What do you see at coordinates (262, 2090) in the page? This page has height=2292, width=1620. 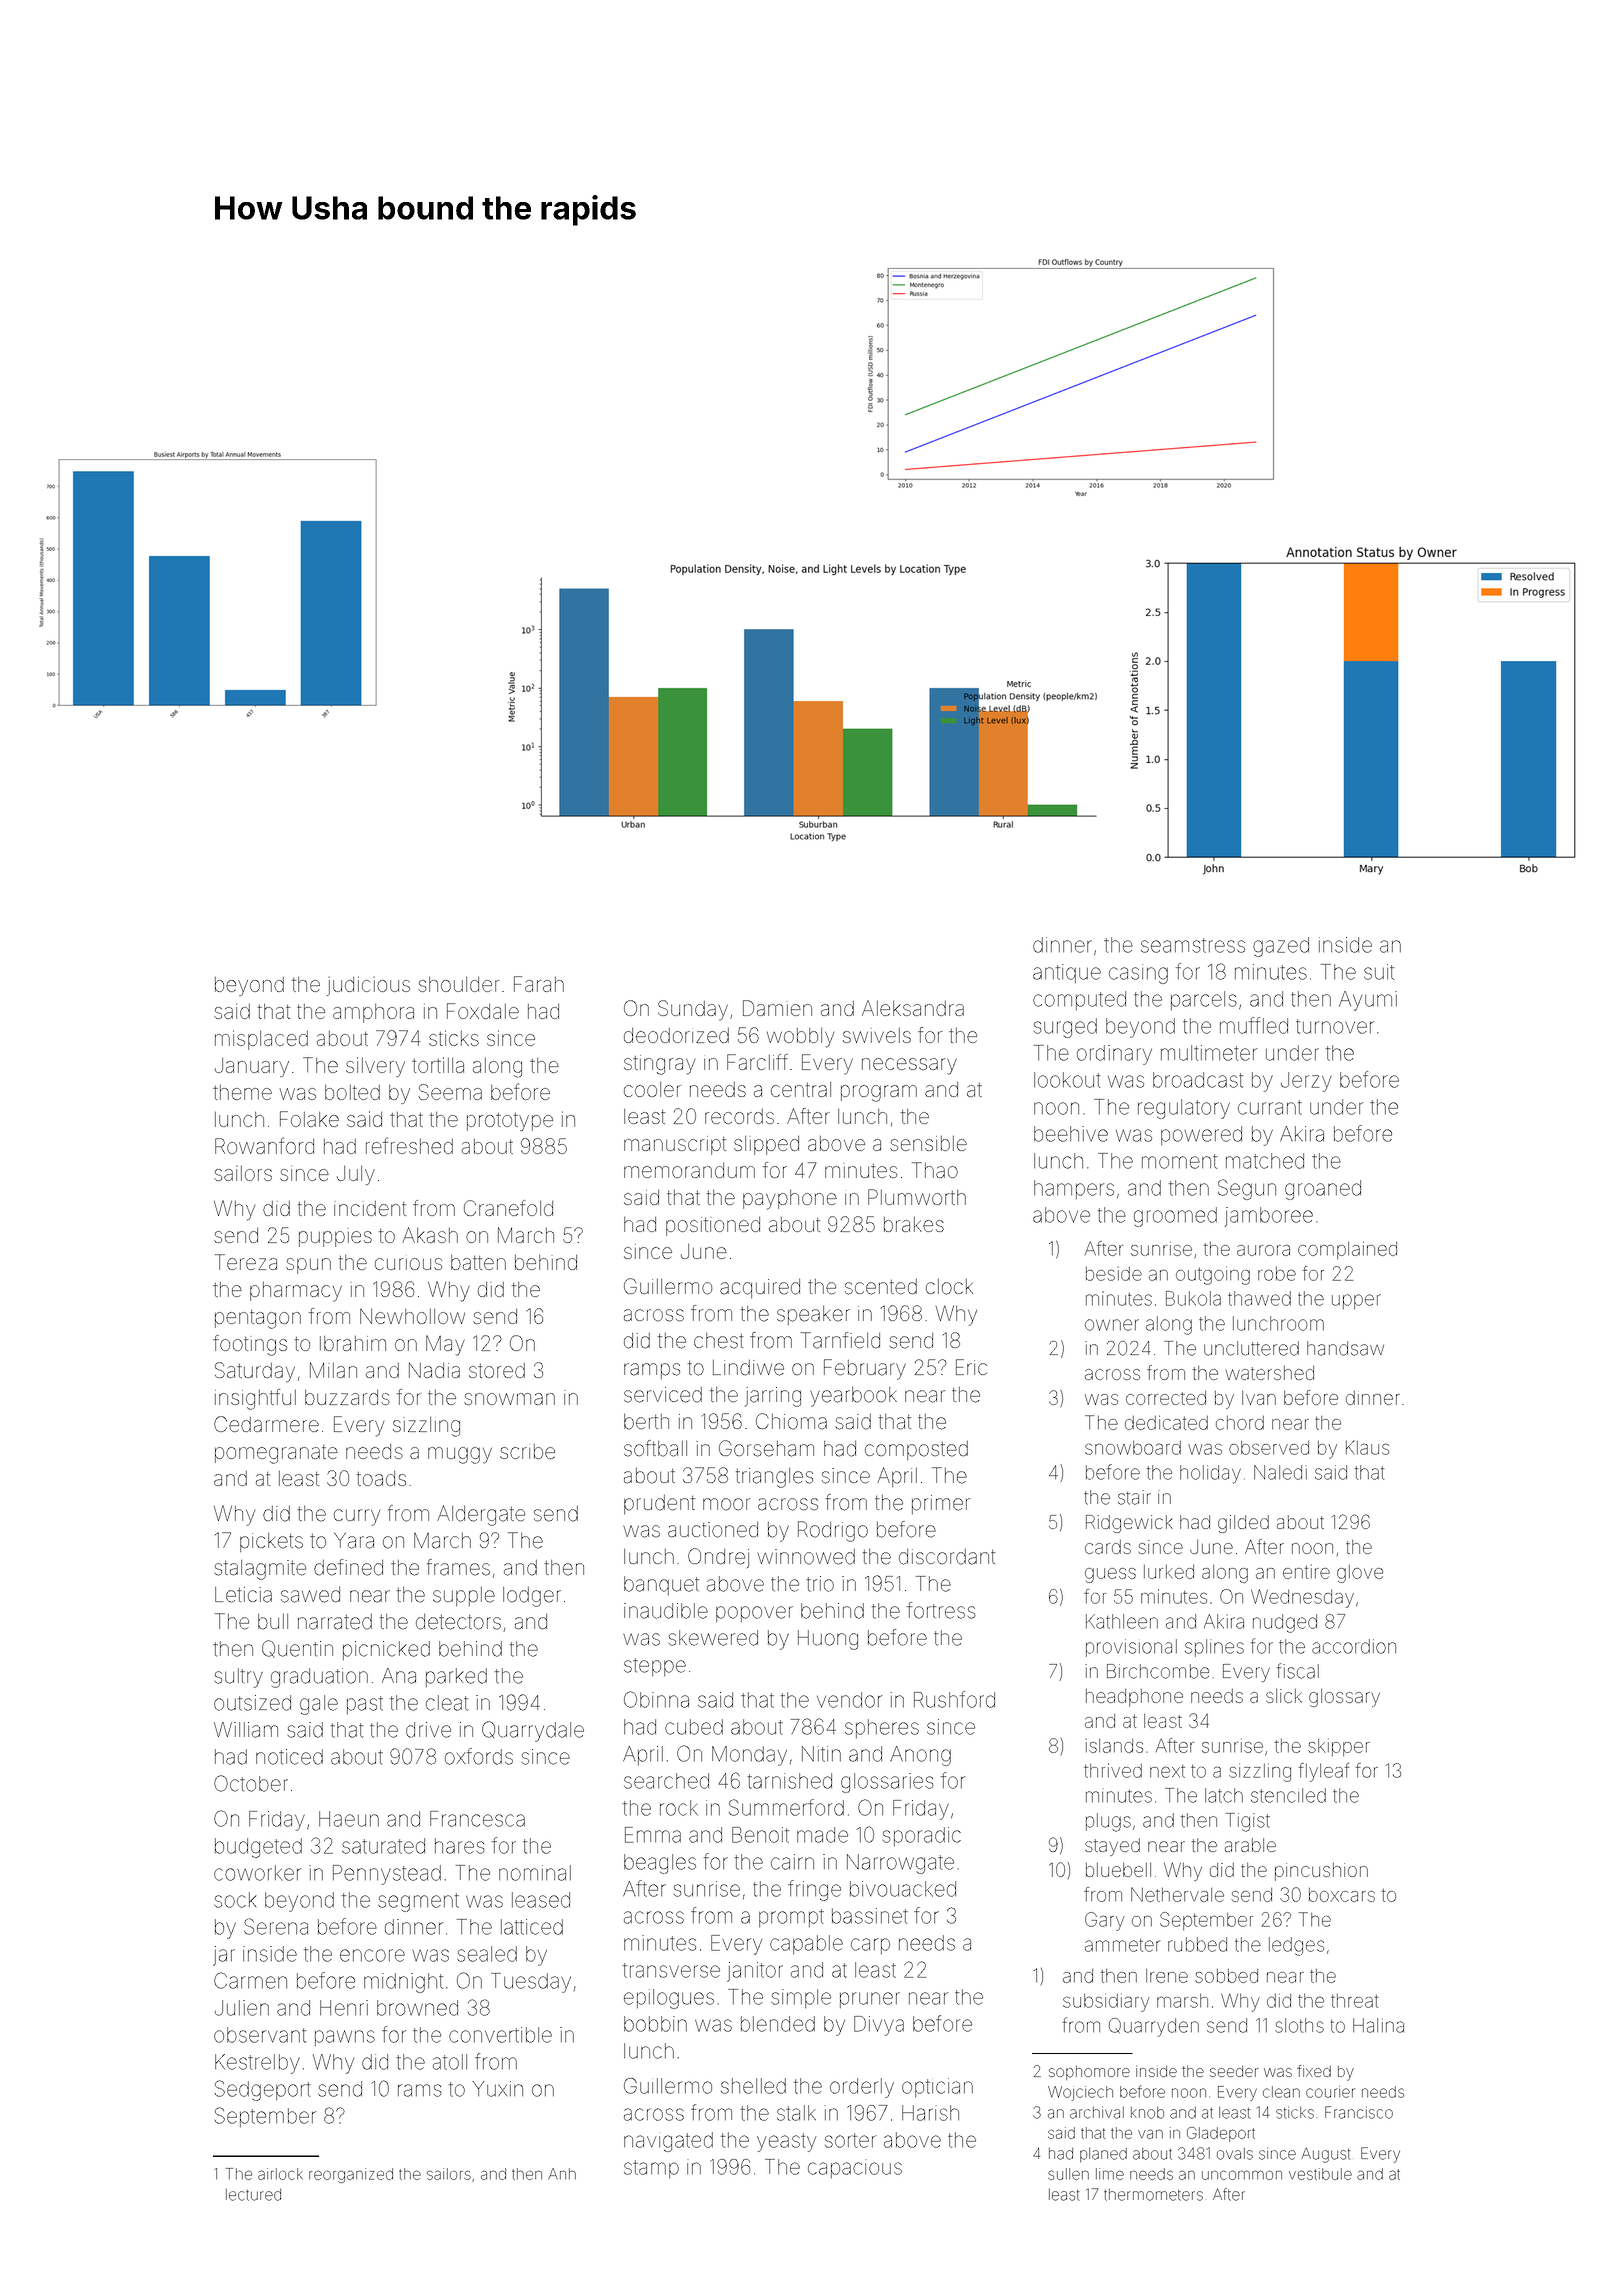 I see `Sedgeport` at bounding box center [262, 2090].
